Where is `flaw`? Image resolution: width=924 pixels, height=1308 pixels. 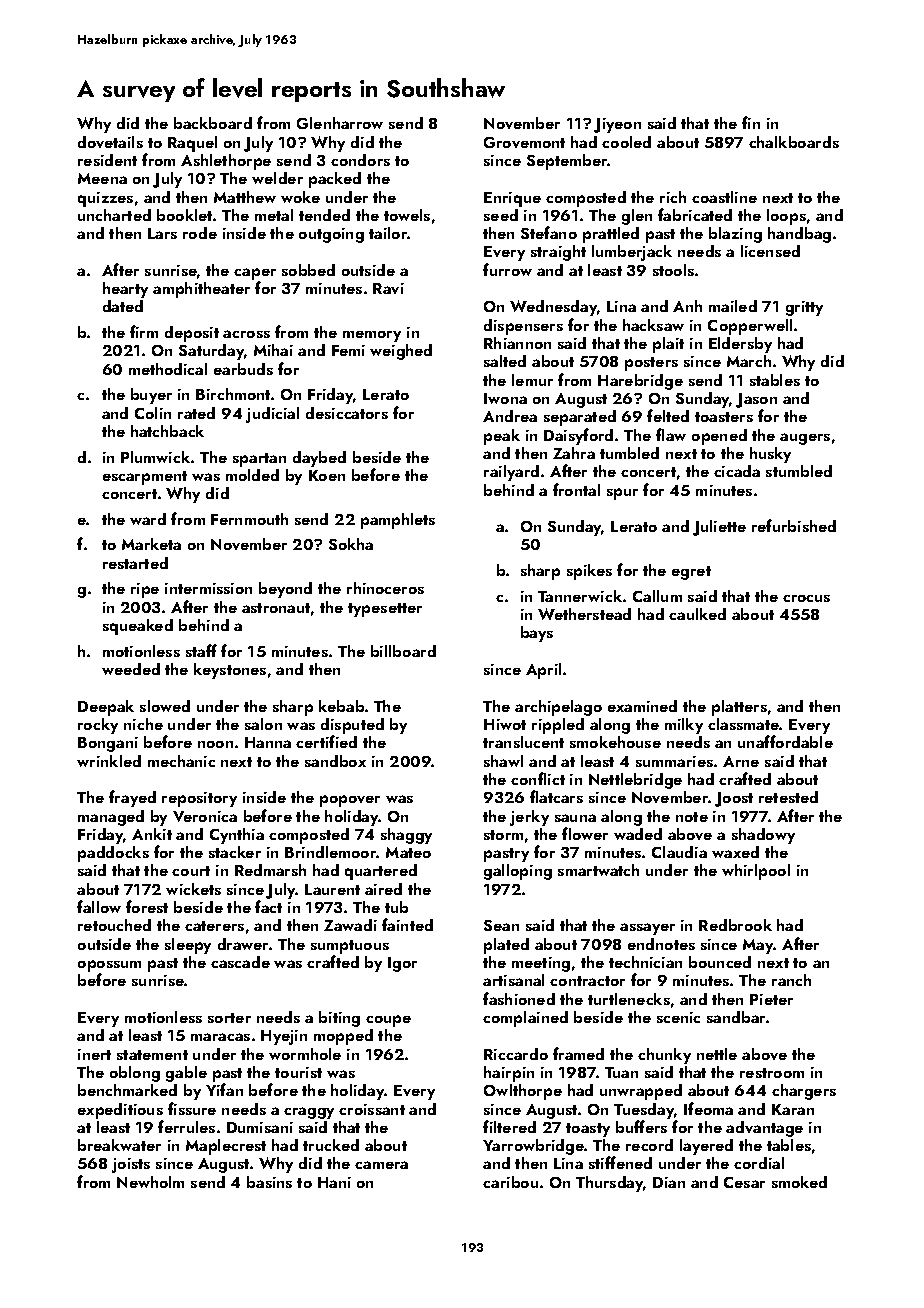
flaw is located at coordinates (671, 434).
